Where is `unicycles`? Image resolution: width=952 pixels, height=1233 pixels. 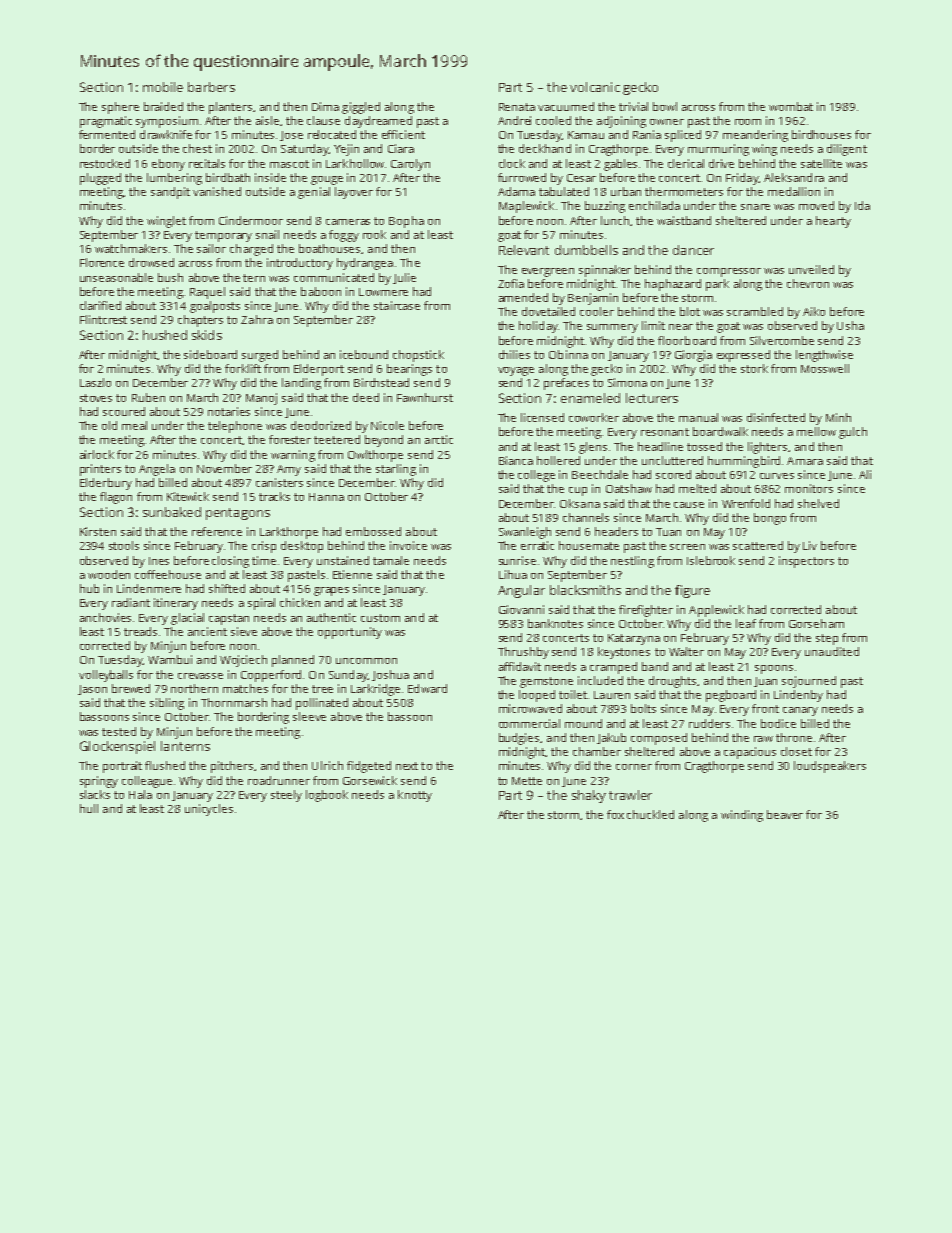
unicycles is located at coordinates (209, 810).
